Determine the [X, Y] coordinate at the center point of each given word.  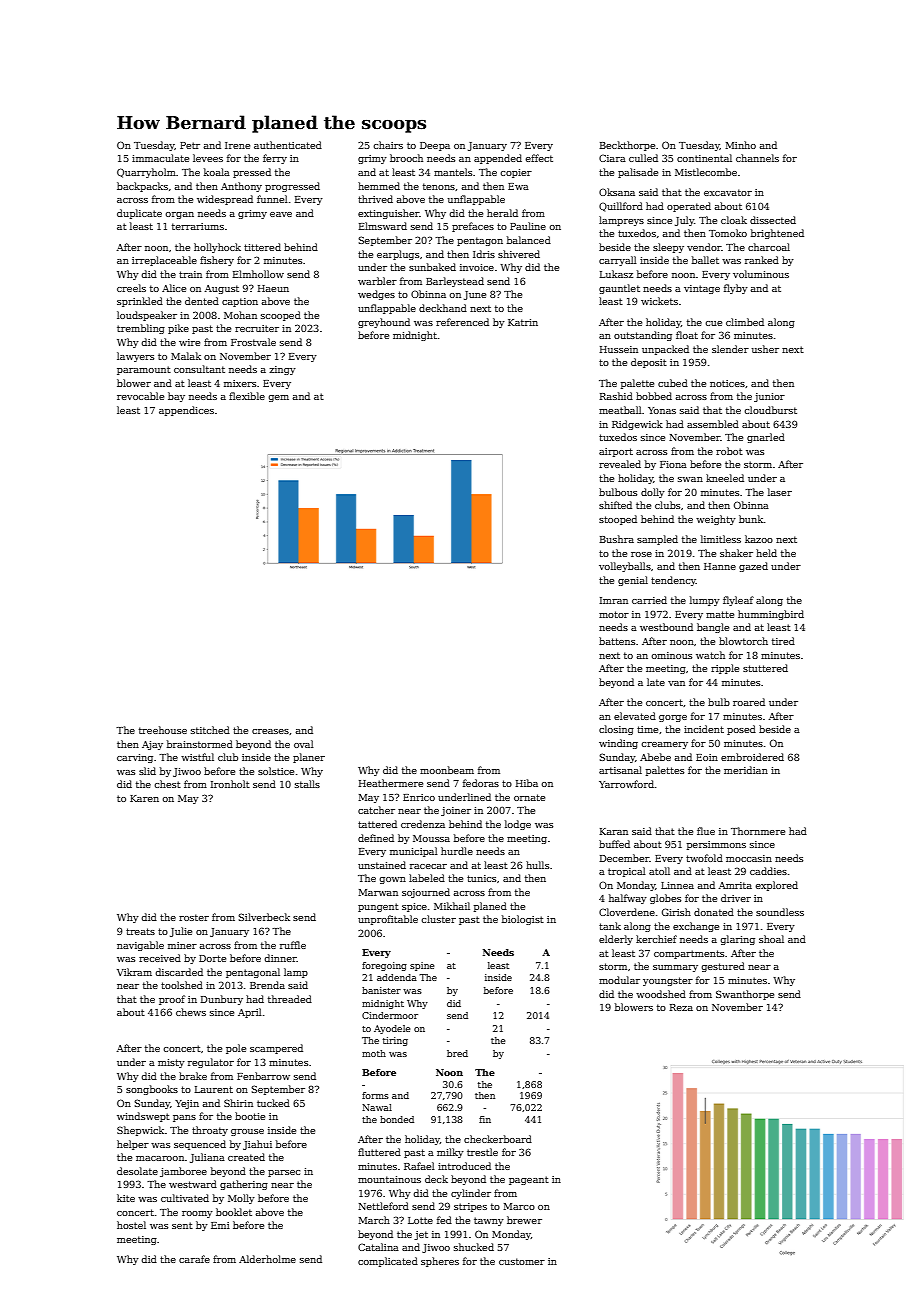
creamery [664, 745]
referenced [462, 322]
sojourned [426, 893]
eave [281, 214]
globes [665, 899]
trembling [141, 329]
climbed [745, 322]
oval [304, 744]
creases [270, 731]
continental [704, 158]
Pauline [528, 226]
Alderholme [267, 1259]
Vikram [134, 972]
